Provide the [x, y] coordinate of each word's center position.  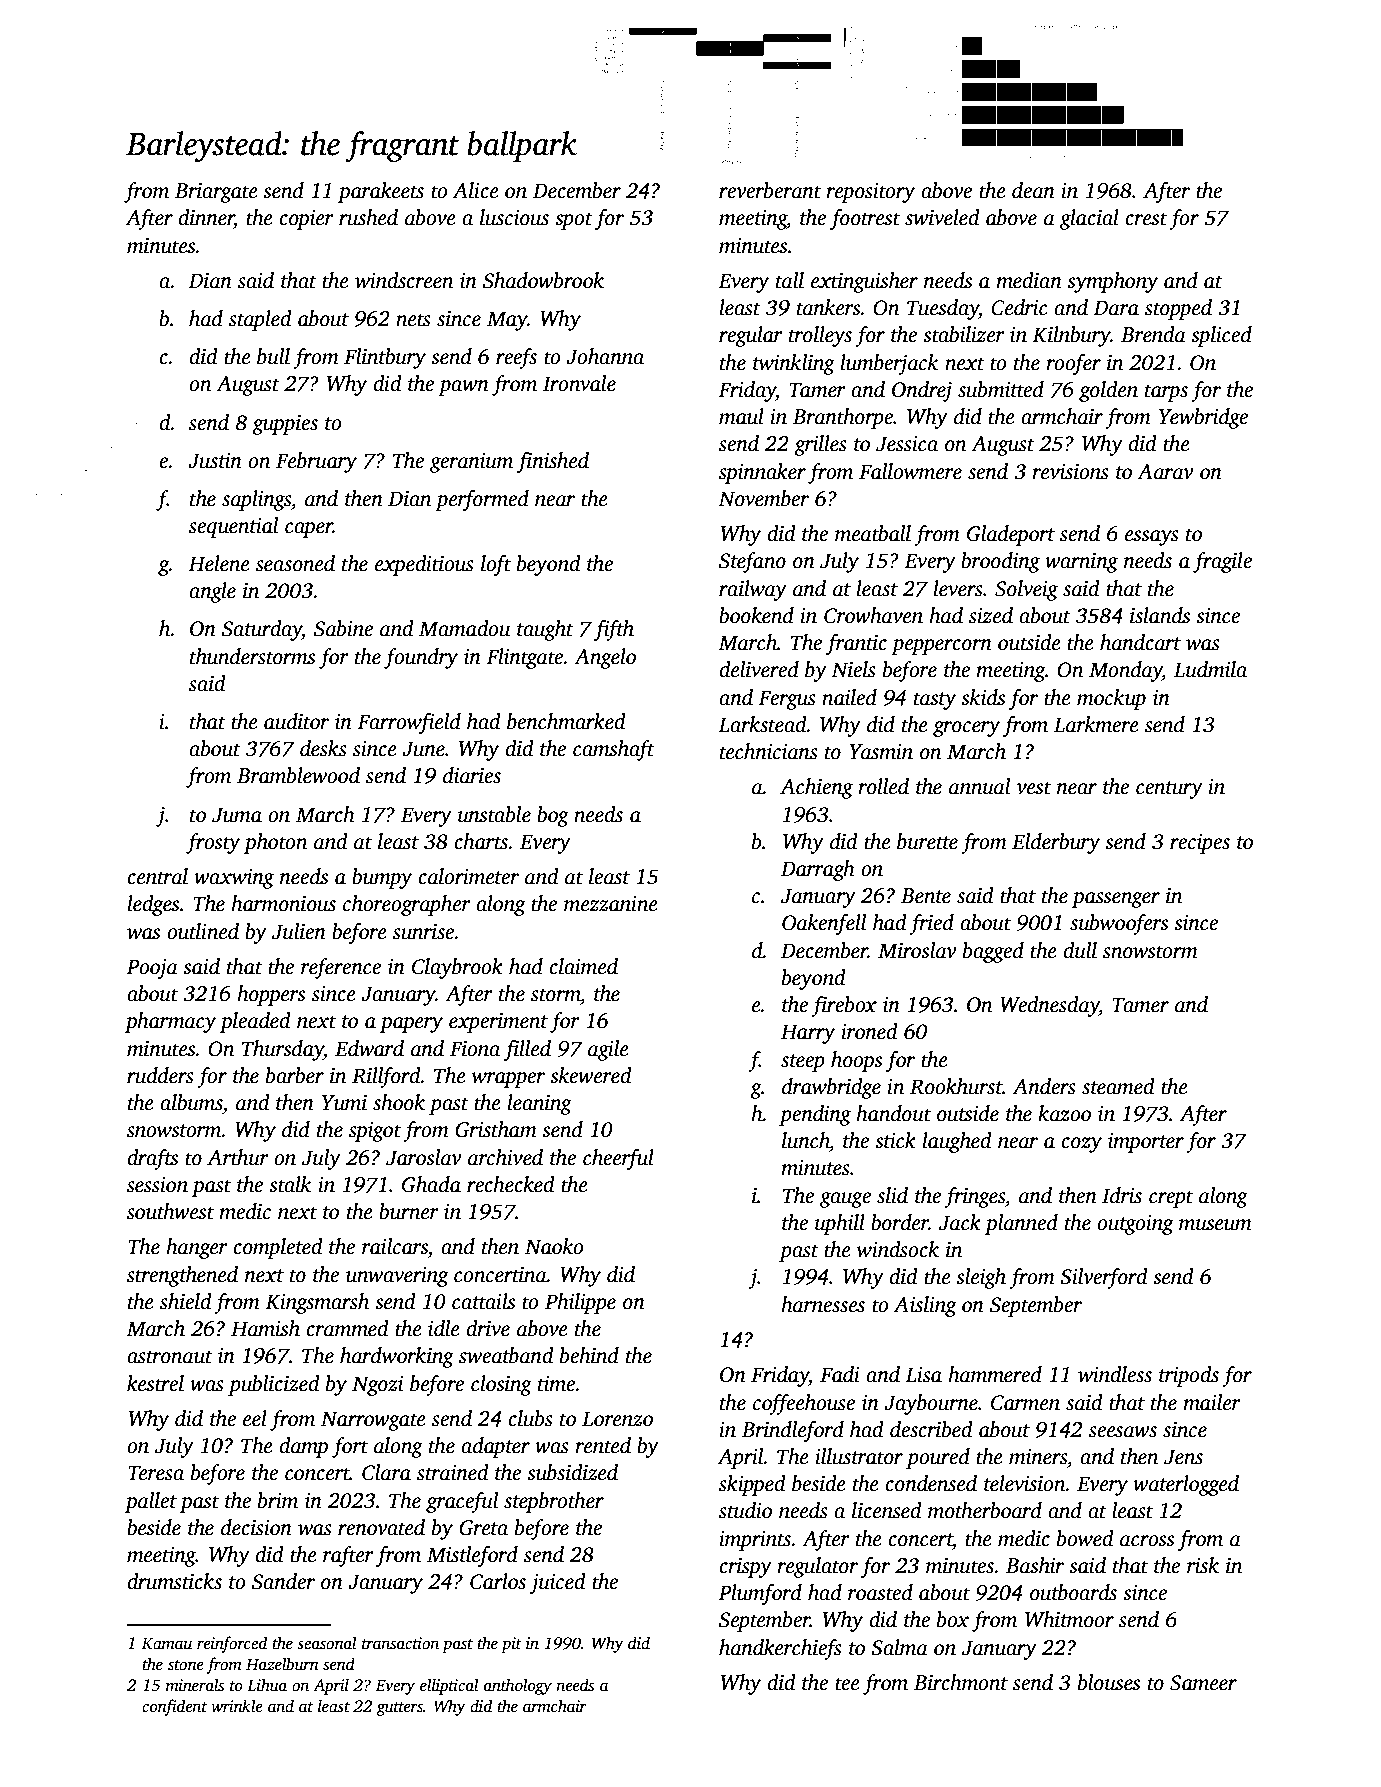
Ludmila [1210, 669]
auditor [296, 721]
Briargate [216, 193]
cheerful [618, 1159]
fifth [614, 630]
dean [1033, 190]
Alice [476, 190]
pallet [151, 1502]
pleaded [255, 1022]
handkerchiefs [780, 1649]
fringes [974, 1197]
